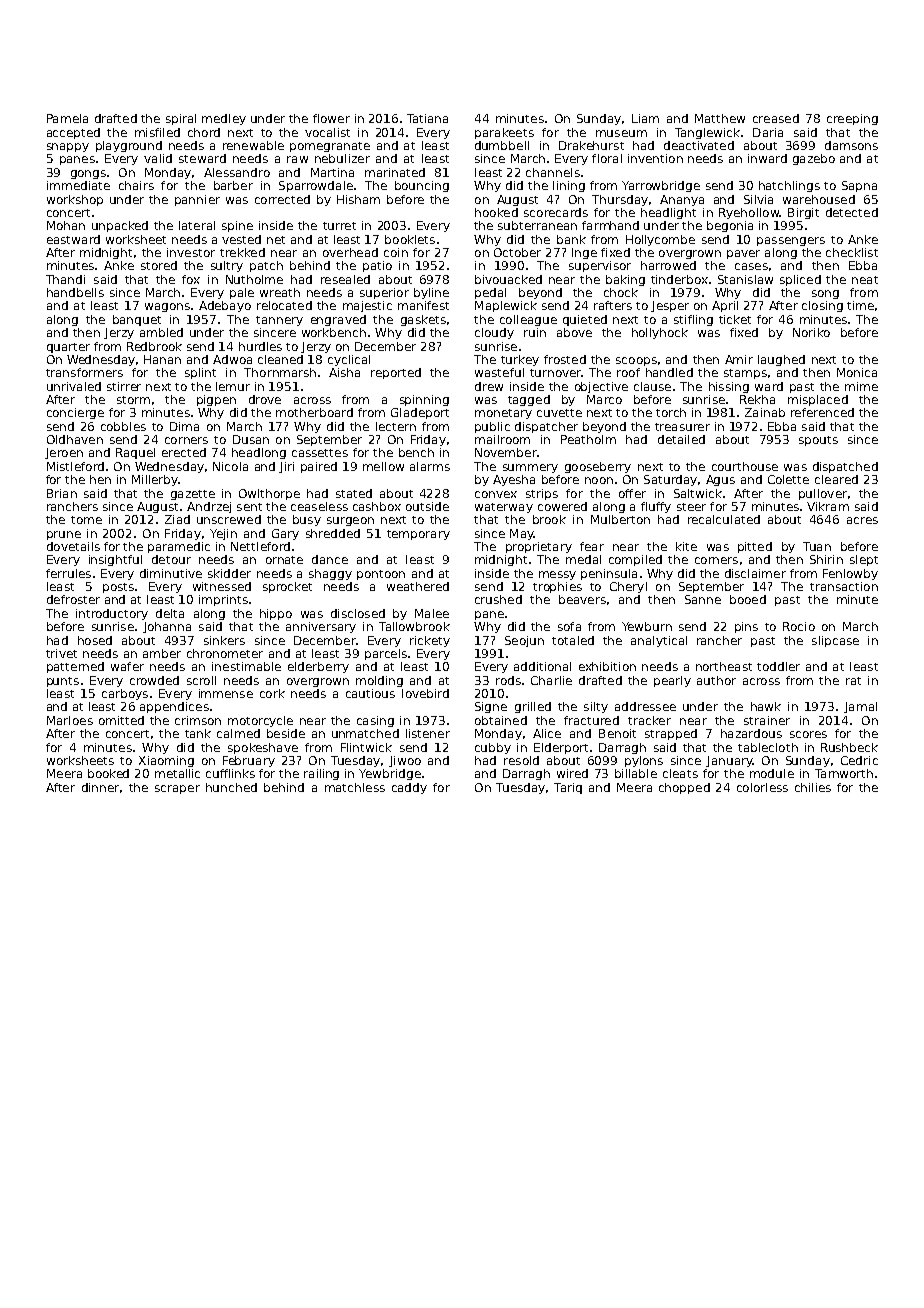 The height and width of the screenshot is (1308, 924). Describe the element at coordinates (508, 279) in the screenshot. I see `bivouacked` at that location.
